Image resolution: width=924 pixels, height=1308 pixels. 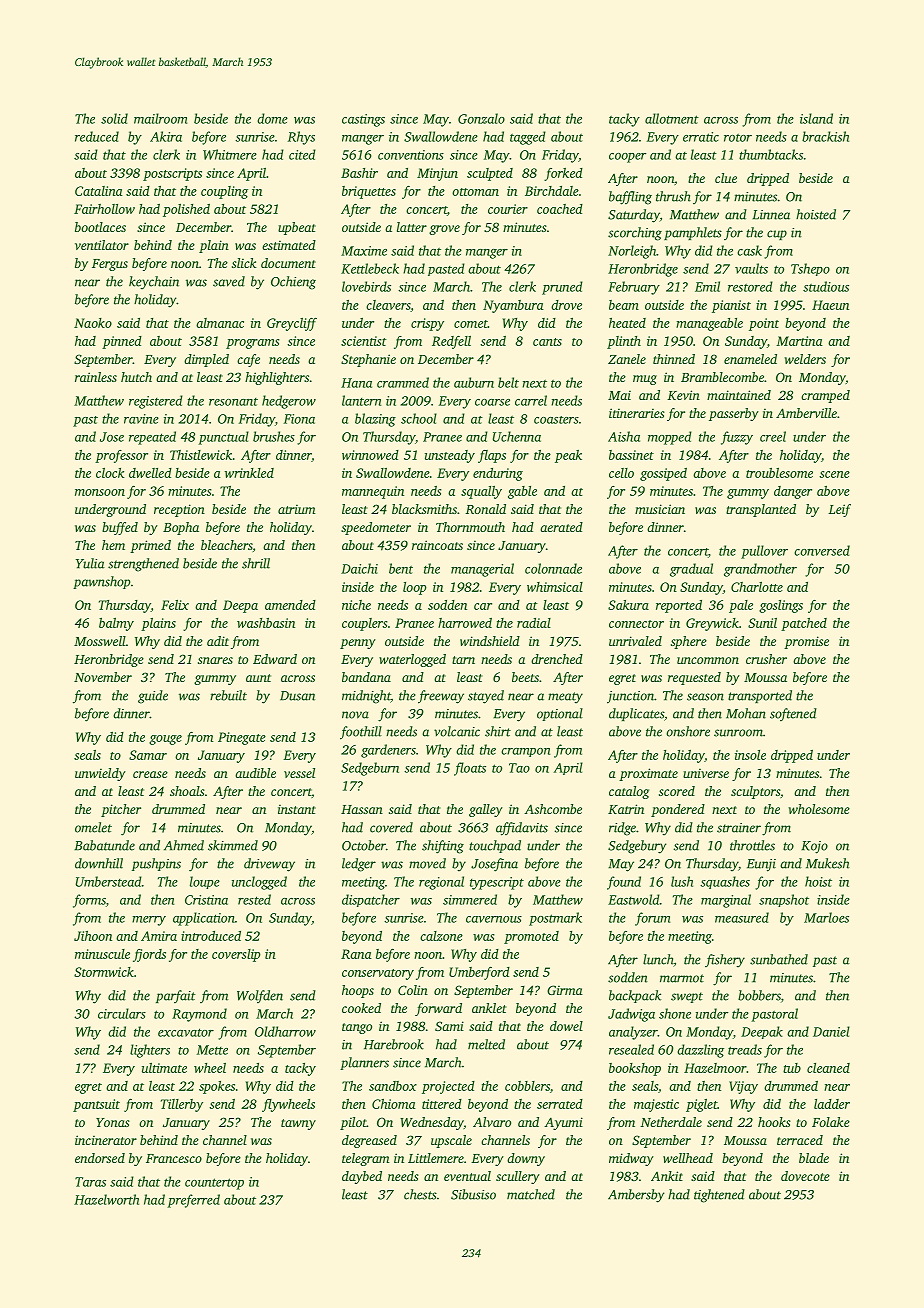 What do you see at coordinates (211, 936) in the screenshot?
I see `introduced` at bounding box center [211, 936].
